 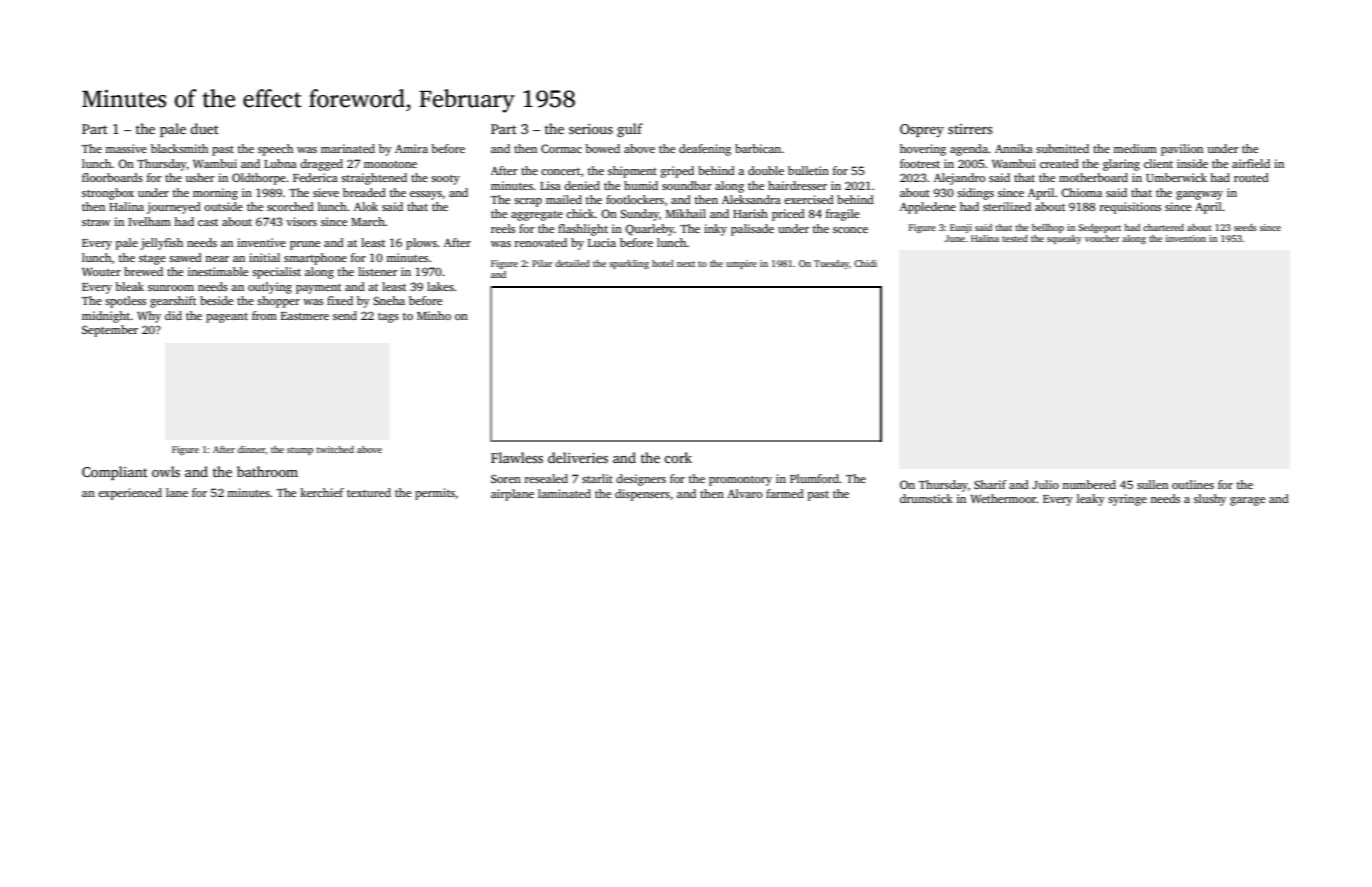 I want to click on garage, so click(x=1247, y=501).
